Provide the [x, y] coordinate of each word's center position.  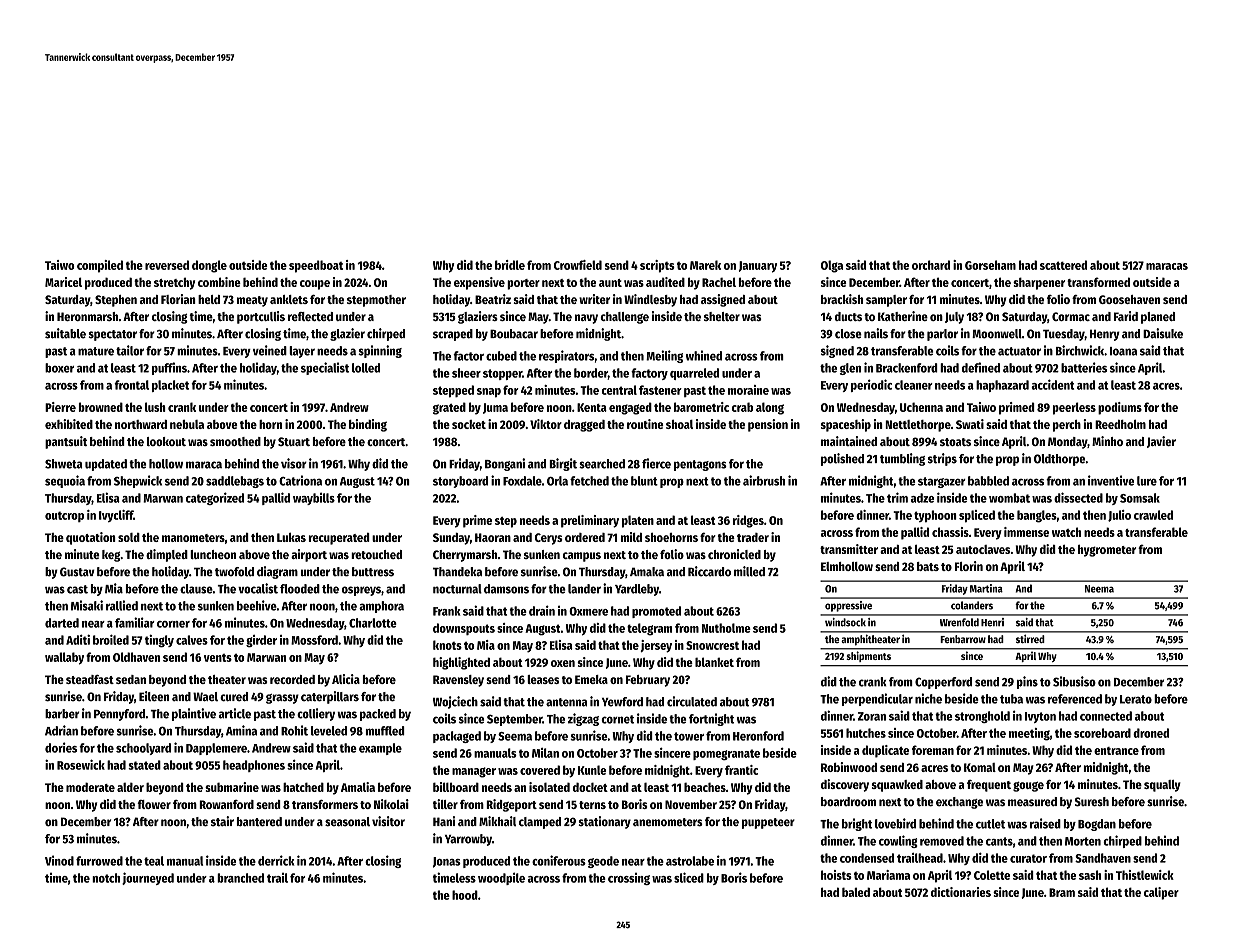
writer [594, 299]
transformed [1098, 282]
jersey [656, 646]
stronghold [982, 717]
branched [240, 878]
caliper [1161, 893]
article [235, 713]
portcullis [261, 317]
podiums [1120, 408]
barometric [701, 407]
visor [294, 463]
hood [465, 895]
